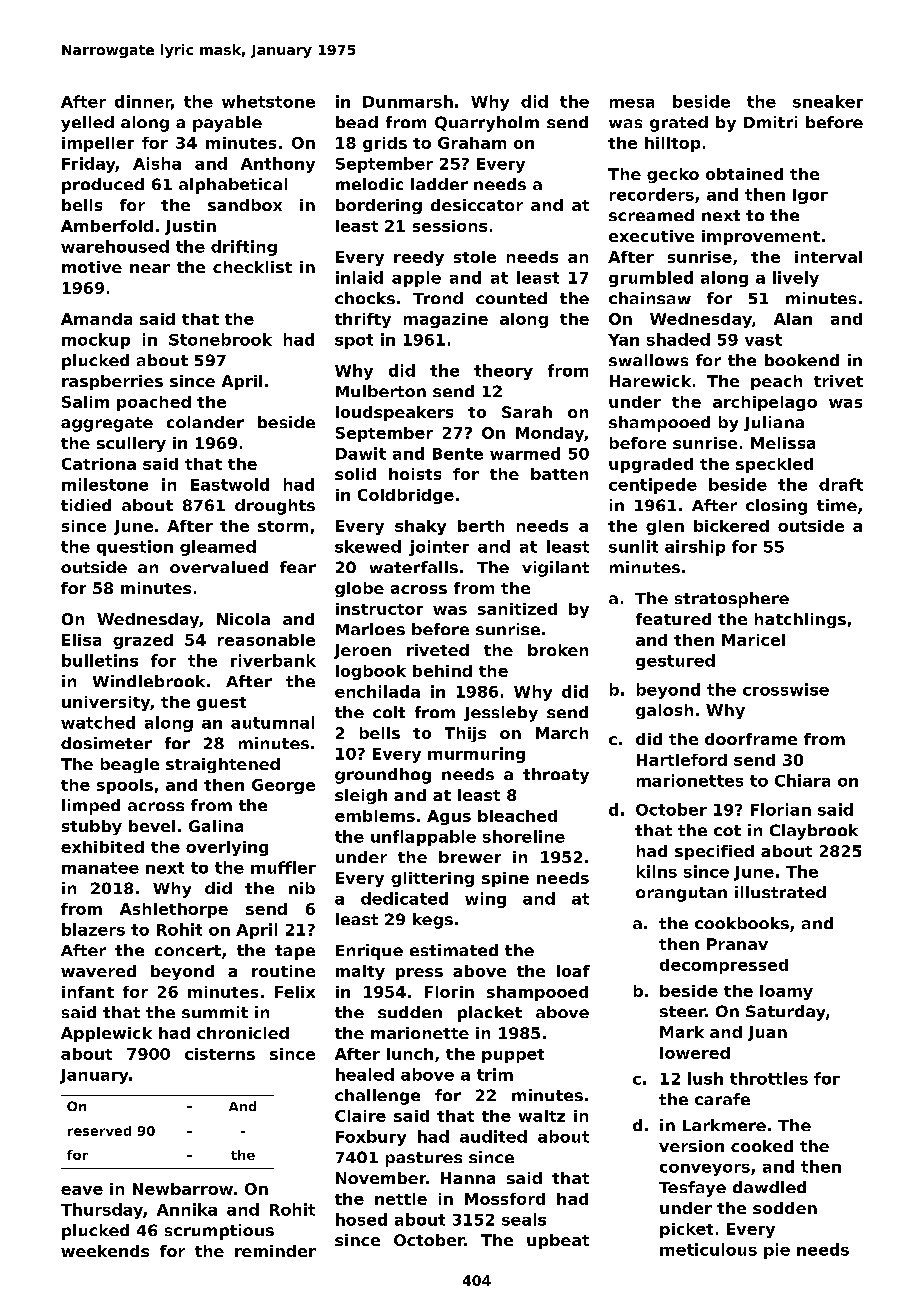  What do you see at coordinates (244, 248) in the page?
I see `drifting` at bounding box center [244, 248].
